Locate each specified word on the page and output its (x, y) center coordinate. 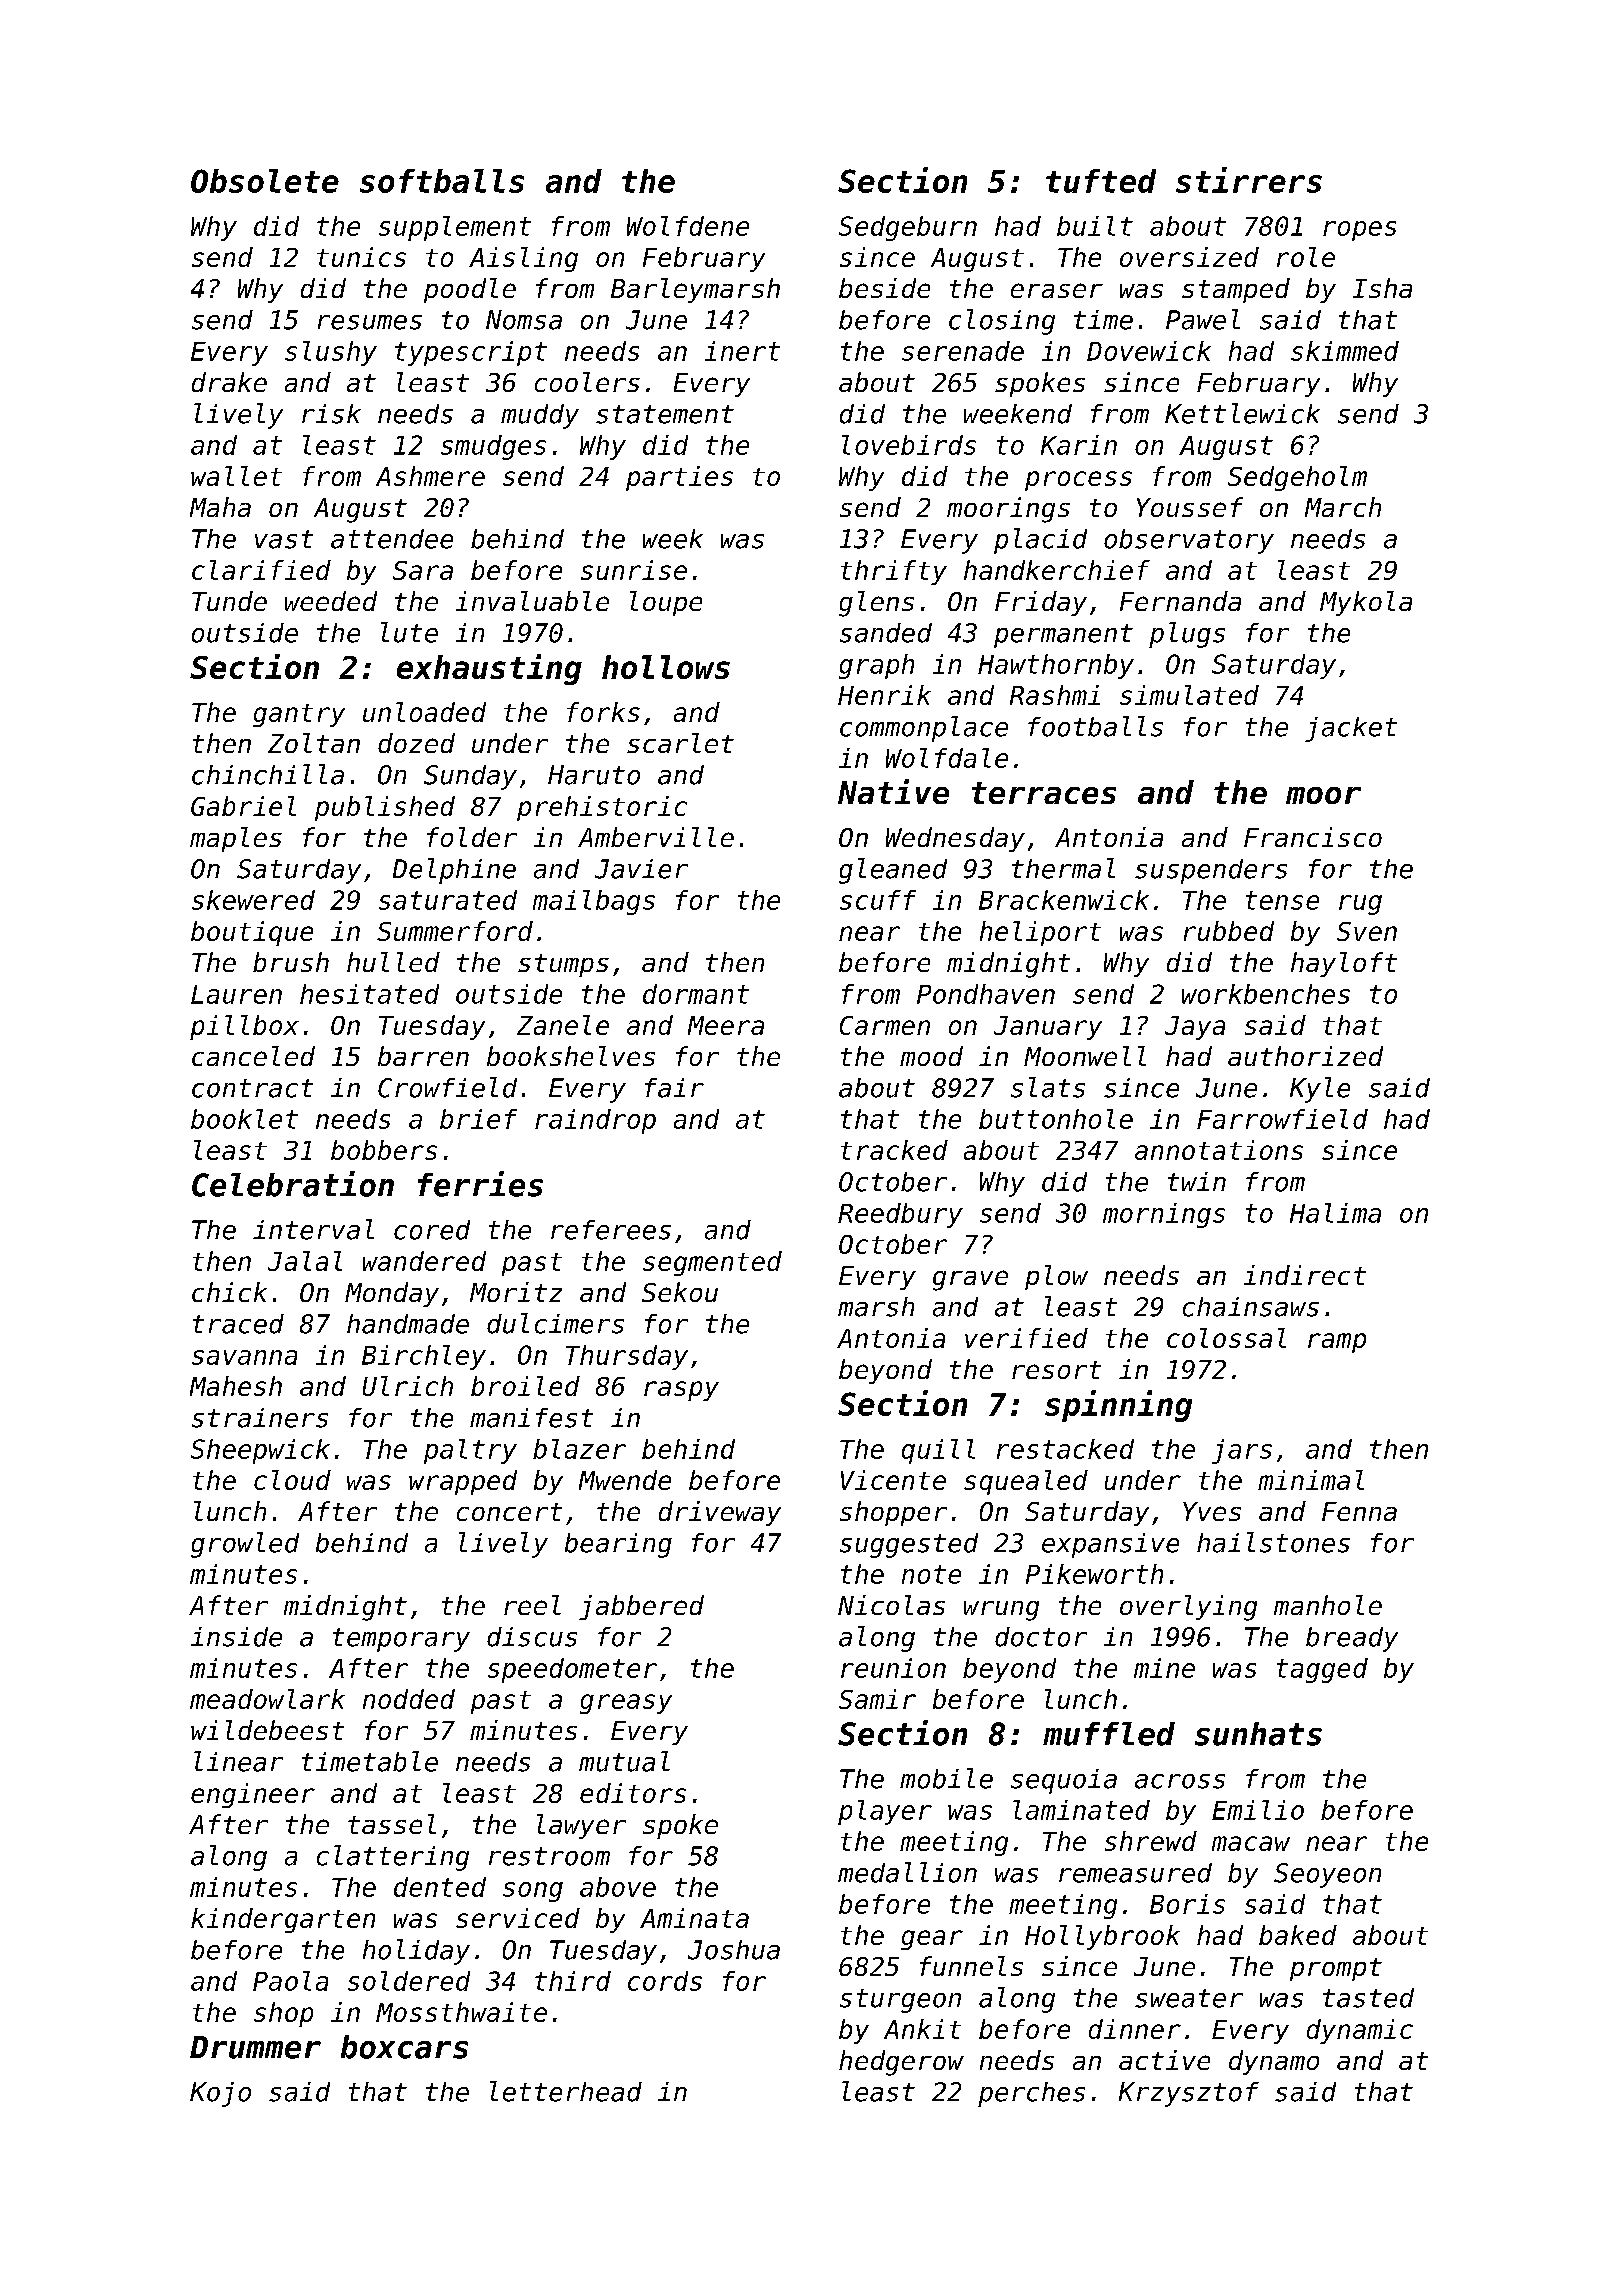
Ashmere (430, 476)
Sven (1367, 931)
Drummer (255, 2047)
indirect (1305, 1275)
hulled (393, 962)
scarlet (680, 743)
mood (931, 1056)
